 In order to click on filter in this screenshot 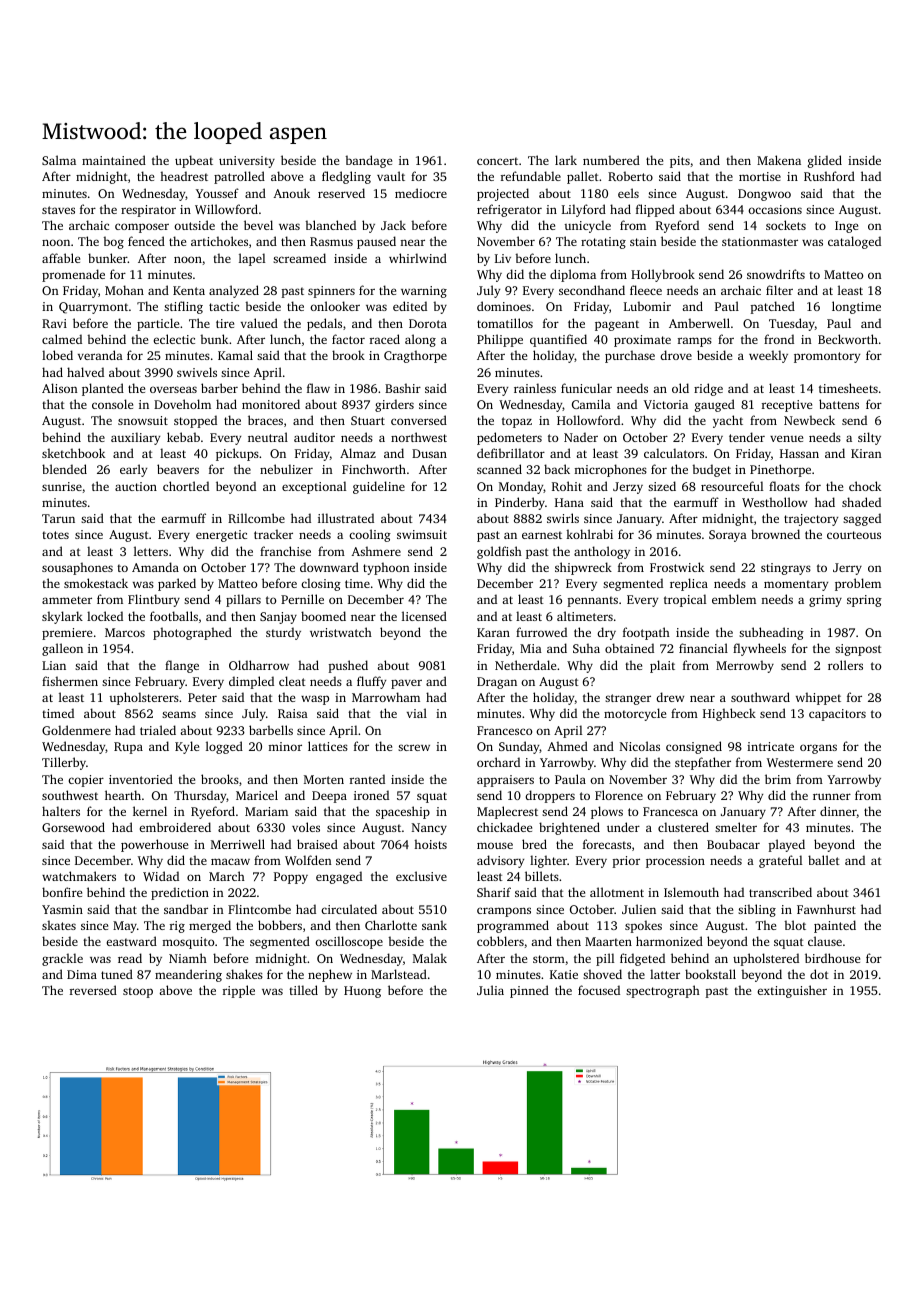, I will do `click(779, 290)`.
